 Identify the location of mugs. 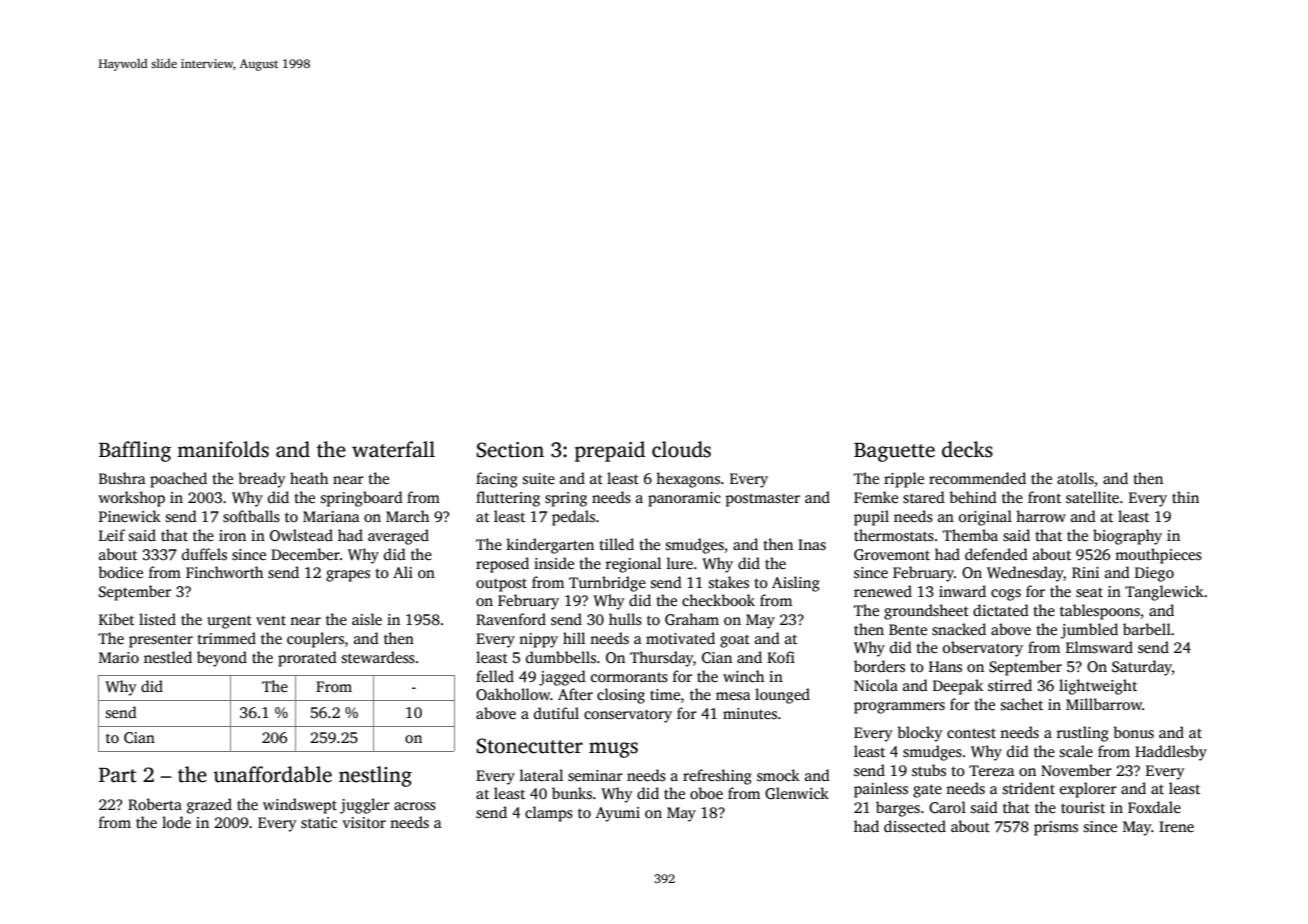
(613, 750).
